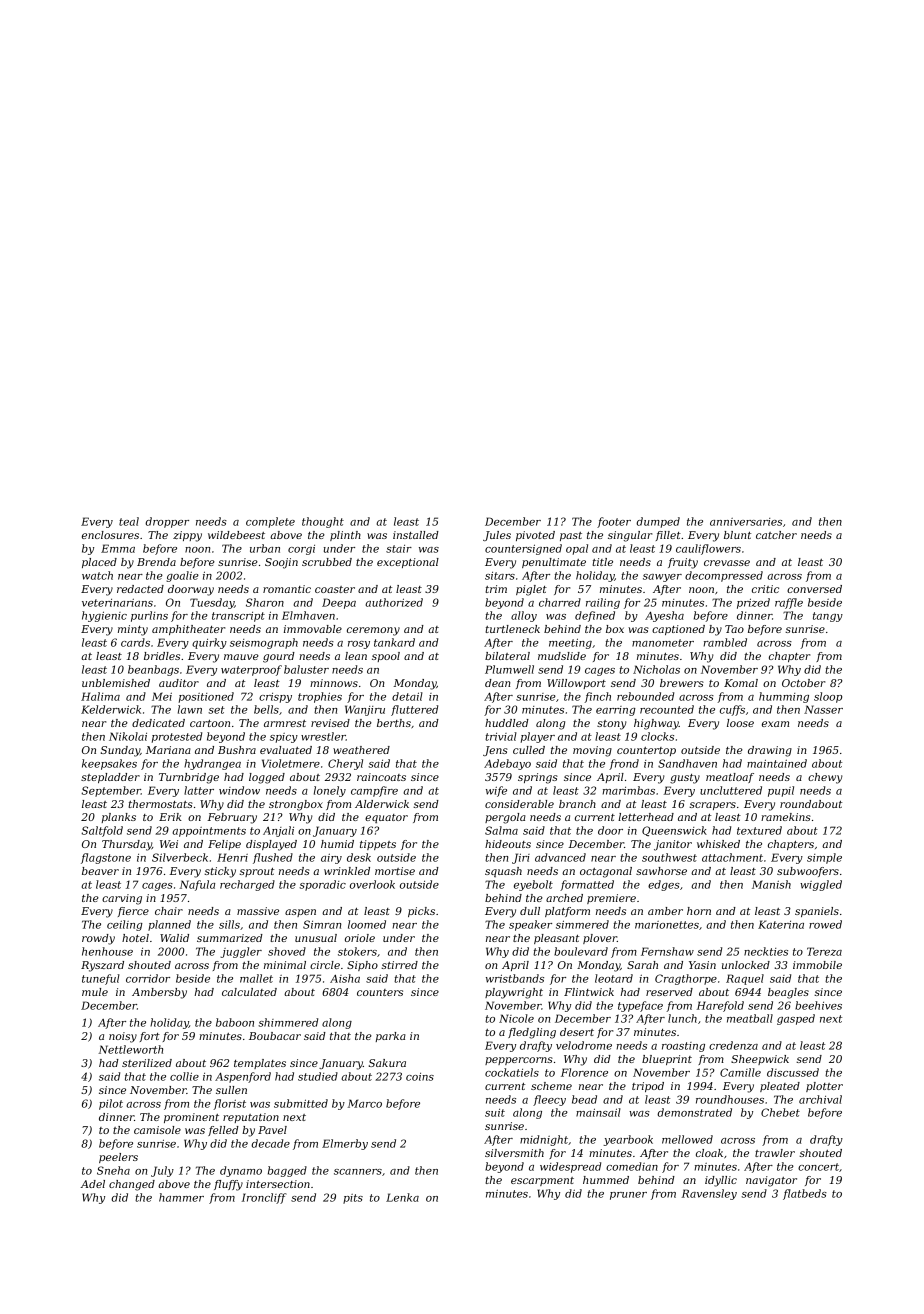  What do you see at coordinates (828, 617) in the screenshot?
I see `tangy` at bounding box center [828, 617].
